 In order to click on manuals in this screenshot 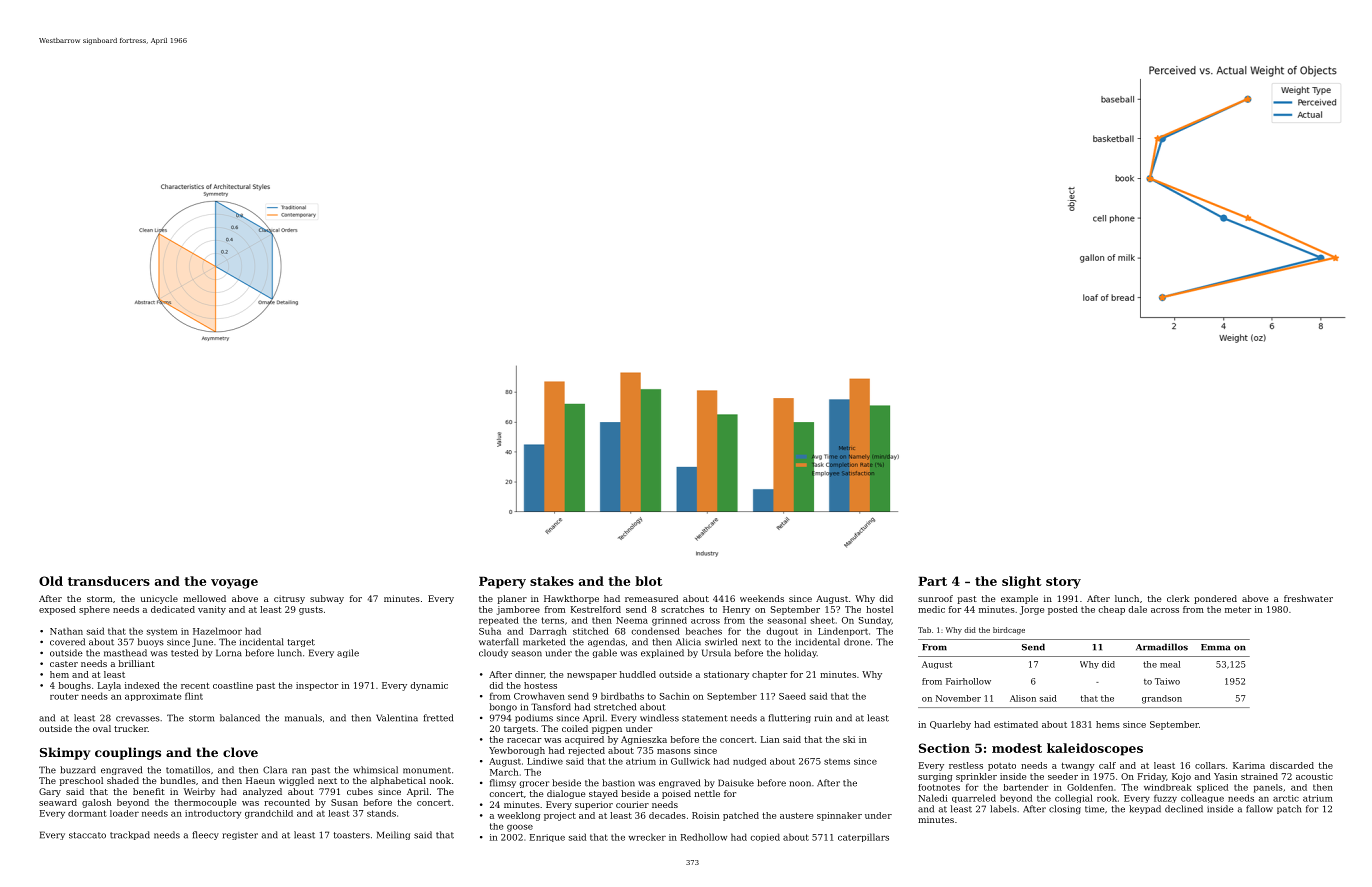, I will do `click(303, 718)`.
